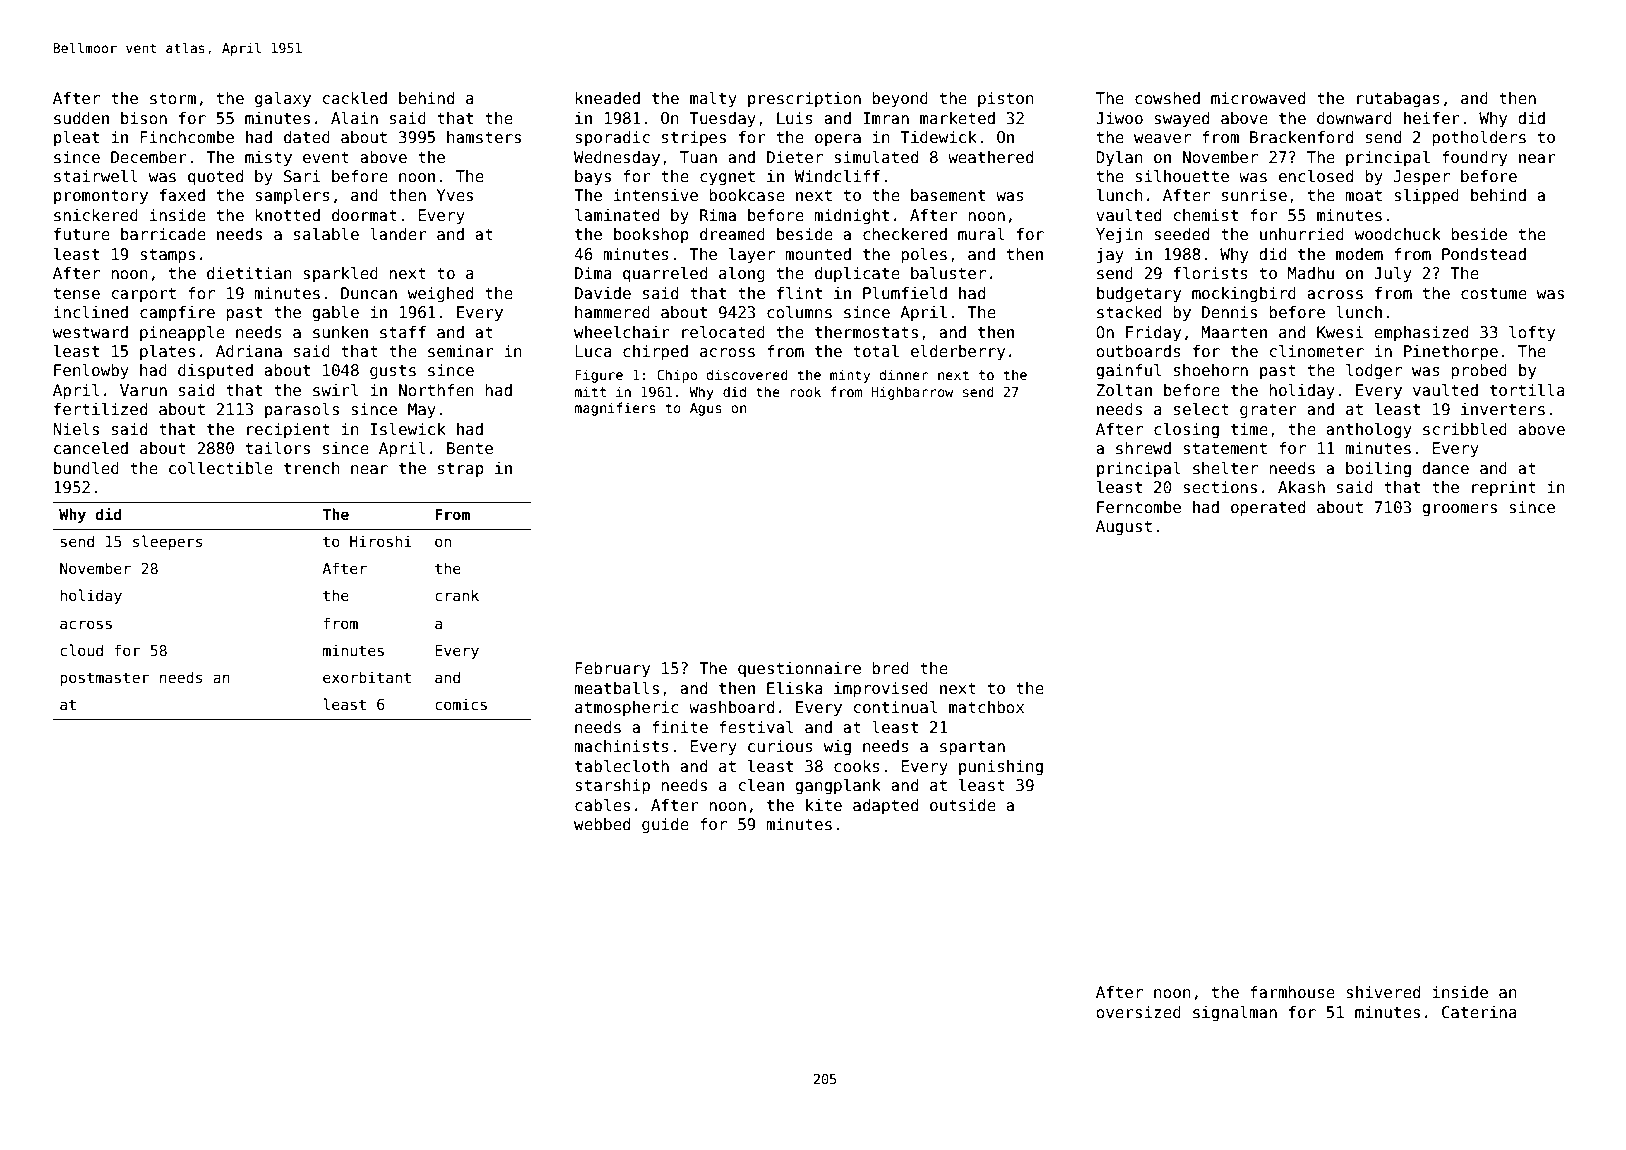  I want to click on misty, so click(268, 158).
